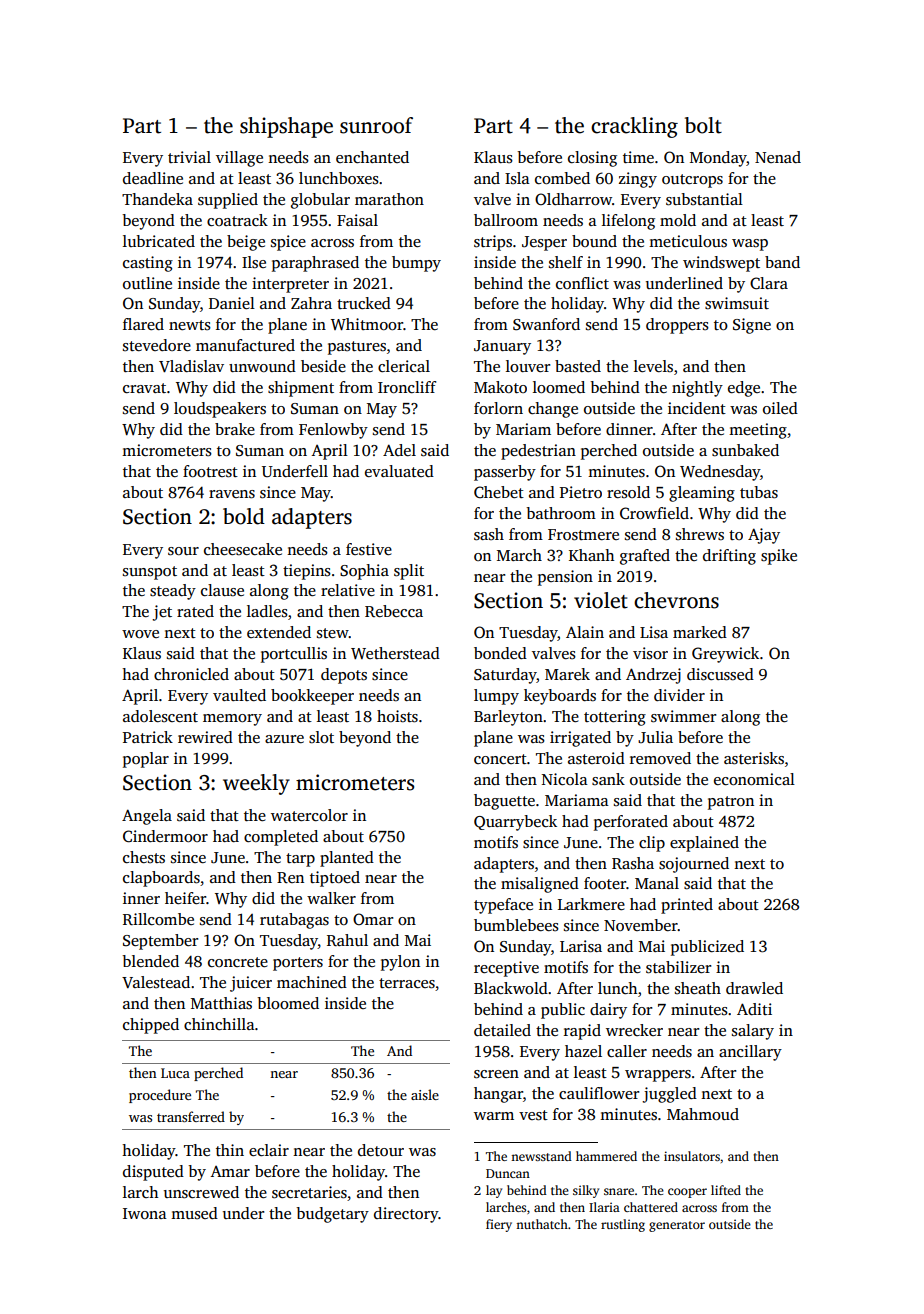 Image resolution: width=924 pixels, height=1314 pixels. What do you see at coordinates (399, 450) in the page?
I see `Adel` at bounding box center [399, 450].
